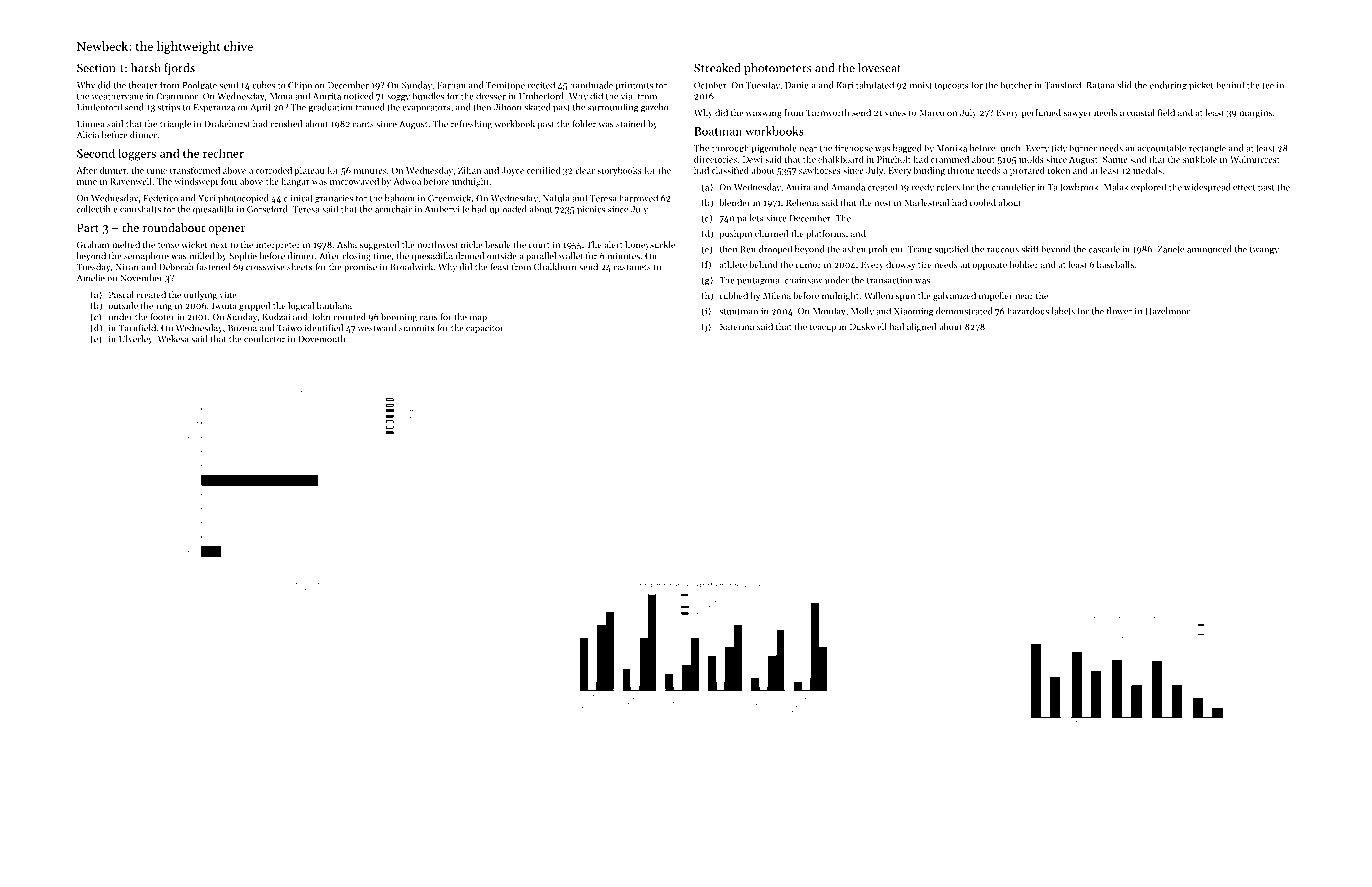 Image resolution: width=1372 pixels, height=887 pixels. I want to click on Dovemouth, so click(322, 339).
